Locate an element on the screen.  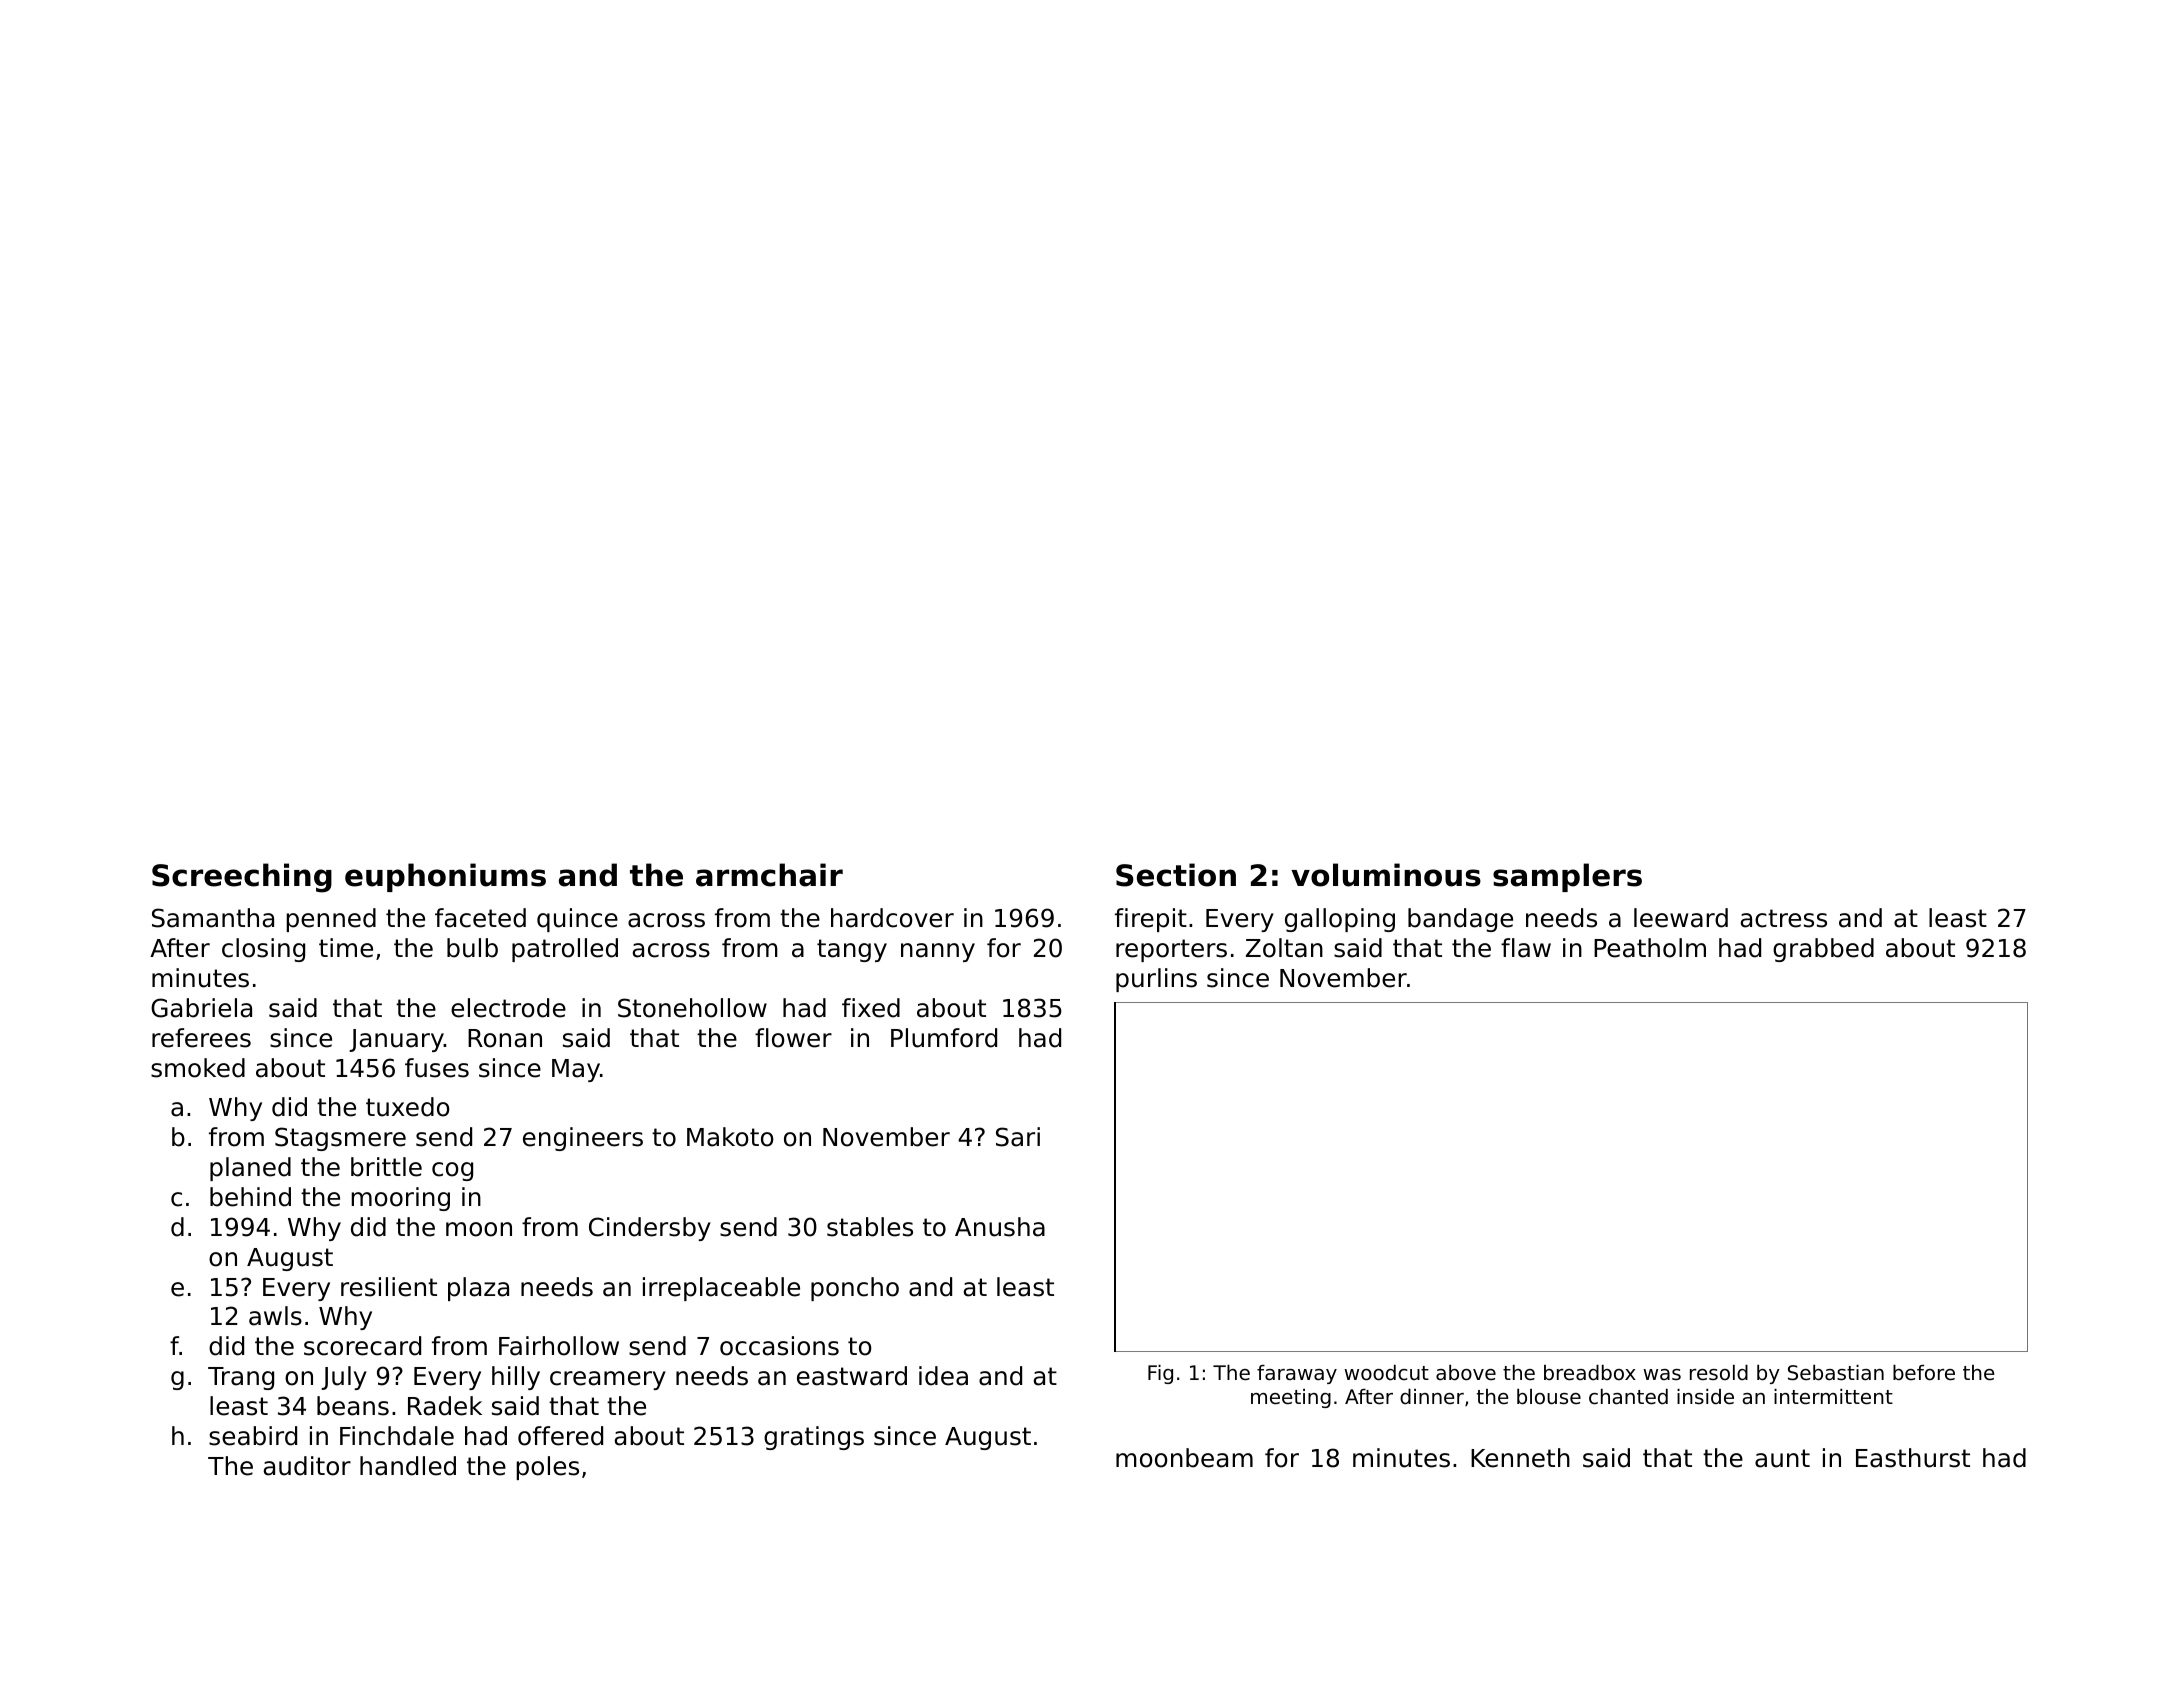
intermittent is located at coordinates (1833, 1397).
